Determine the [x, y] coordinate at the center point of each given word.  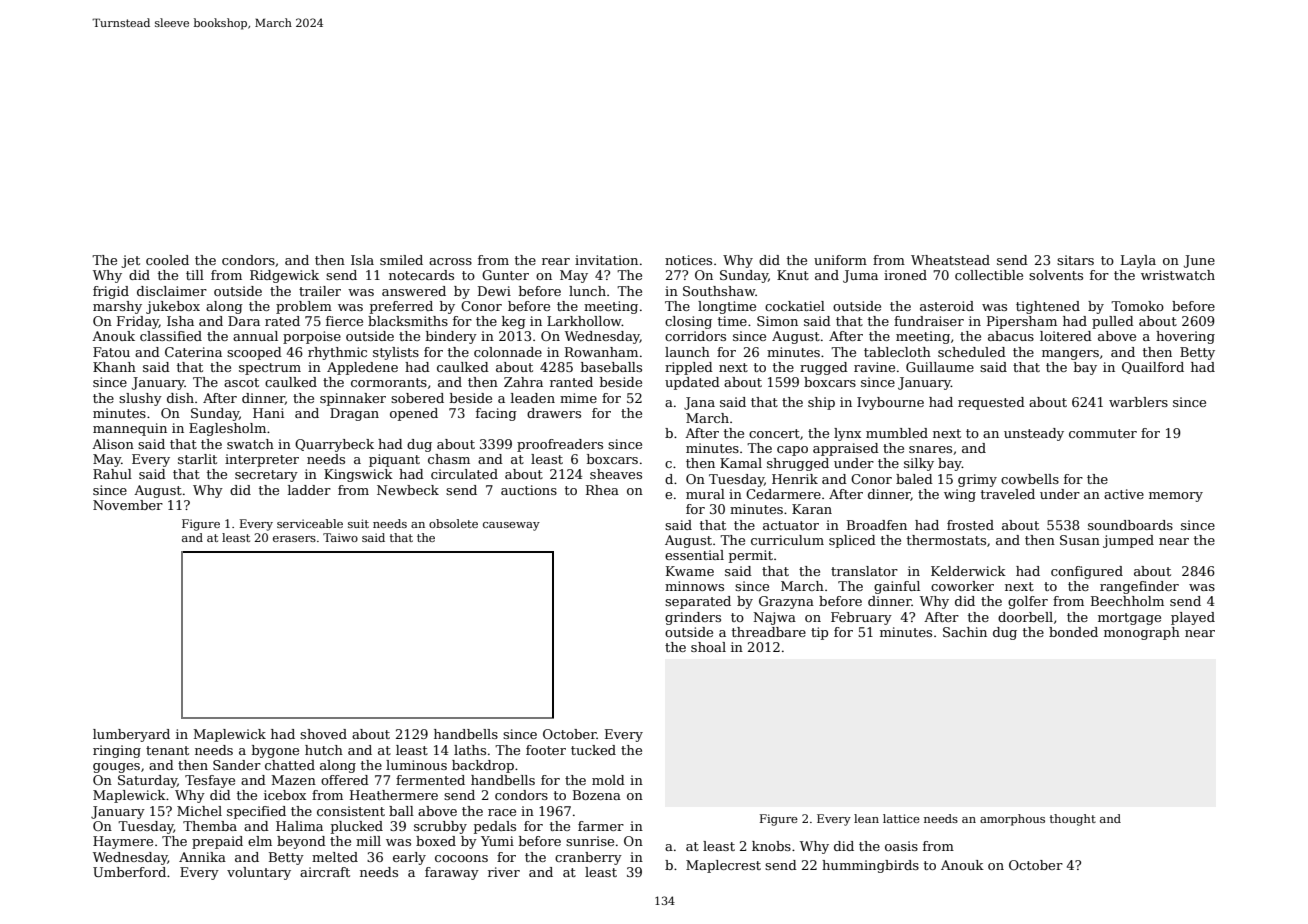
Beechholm [1127, 601]
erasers [294, 539]
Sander [237, 765]
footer [546, 750]
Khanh [114, 367]
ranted [571, 382]
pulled [1113, 322]
